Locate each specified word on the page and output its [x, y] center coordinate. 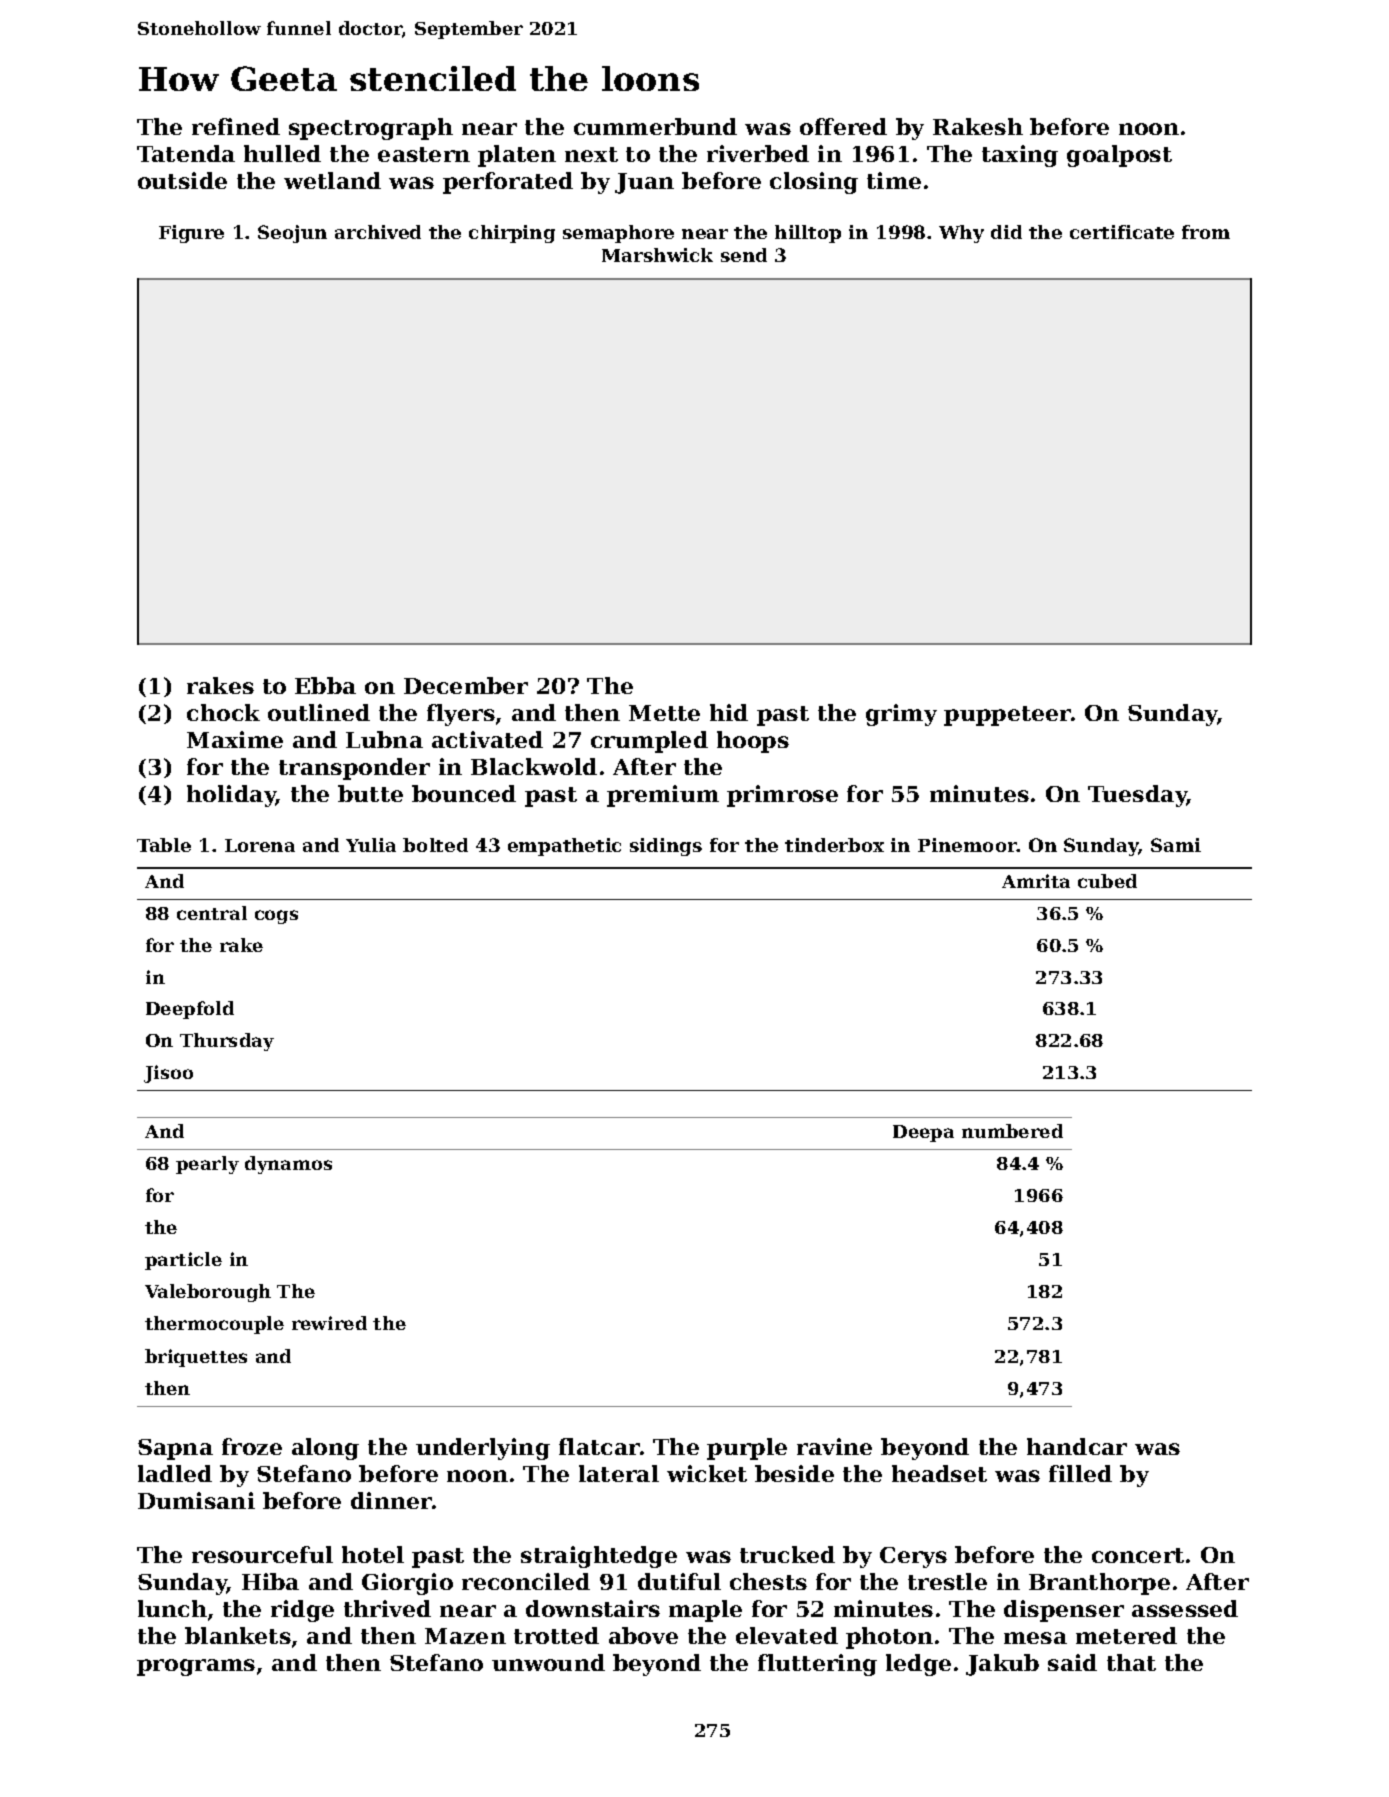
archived [378, 232]
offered [843, 126]
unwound [548, 1662]
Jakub [1002, 1665]
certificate [1122, 232]
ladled [175, 1473]
